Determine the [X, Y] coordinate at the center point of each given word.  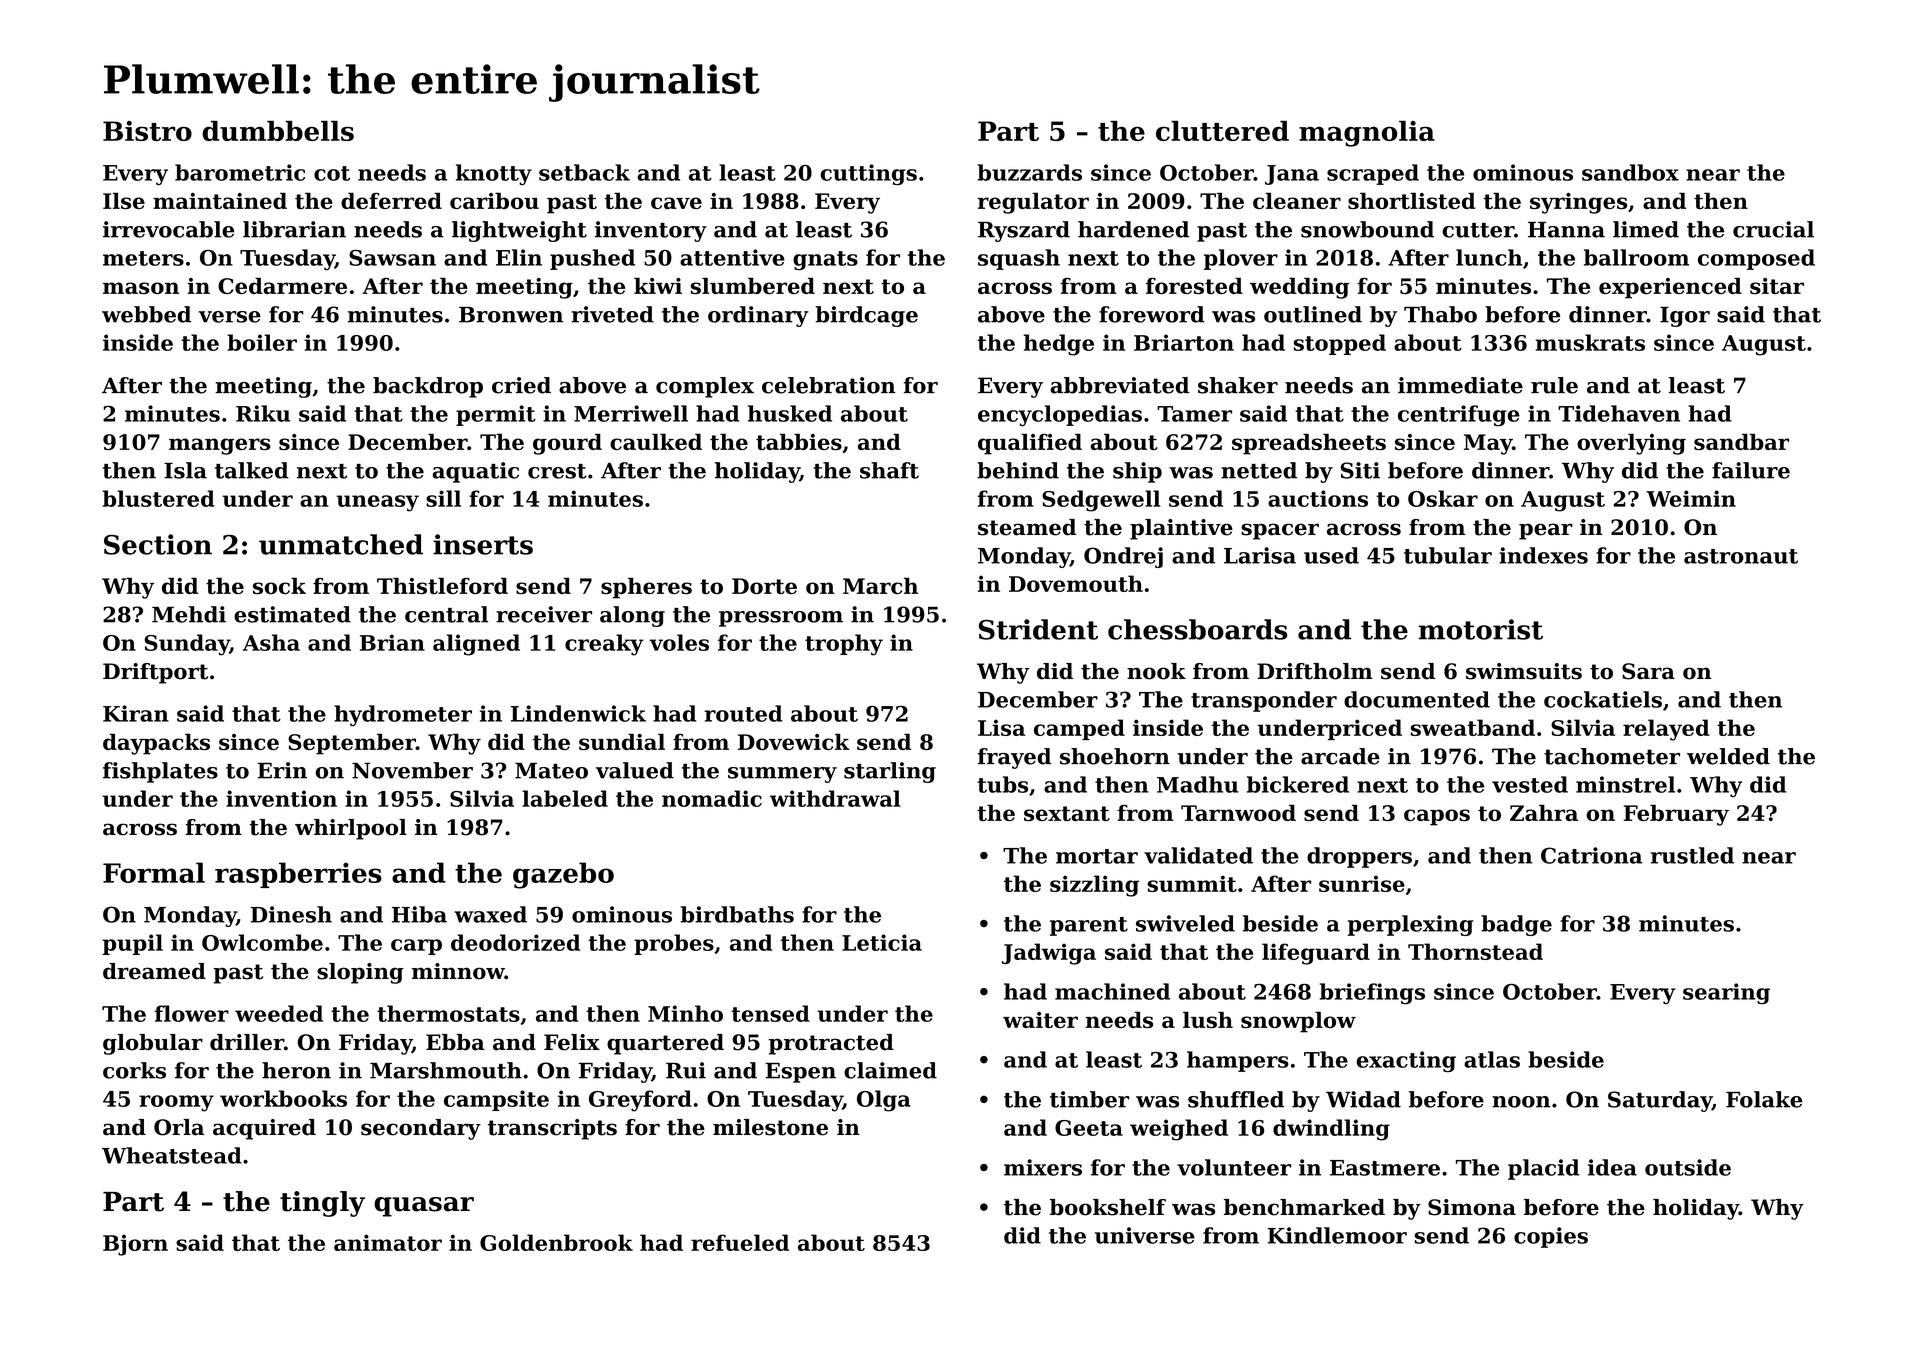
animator [388, 1242]
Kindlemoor [1337, 1235]
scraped [1373, 174]
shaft [889, 470]
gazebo [563, 875]
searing [1726, 993]
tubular [1448, 555]
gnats [825, 260]
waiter [1040, 1020]
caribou [494, 200]
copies [1551, 1237]
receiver [544, 614]
